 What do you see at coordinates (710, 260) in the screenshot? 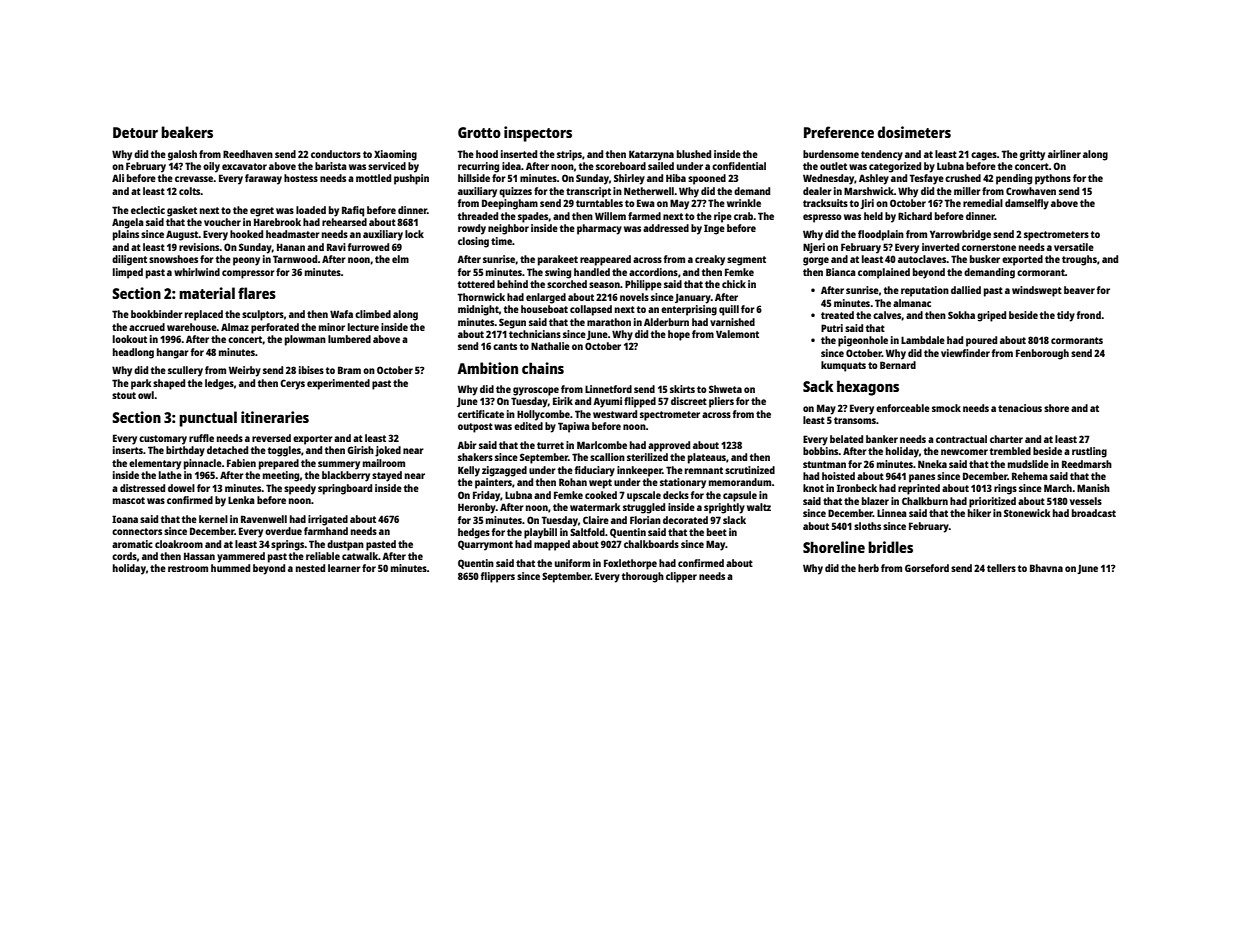
I see `creaky` at bounding box center [710, 260].
